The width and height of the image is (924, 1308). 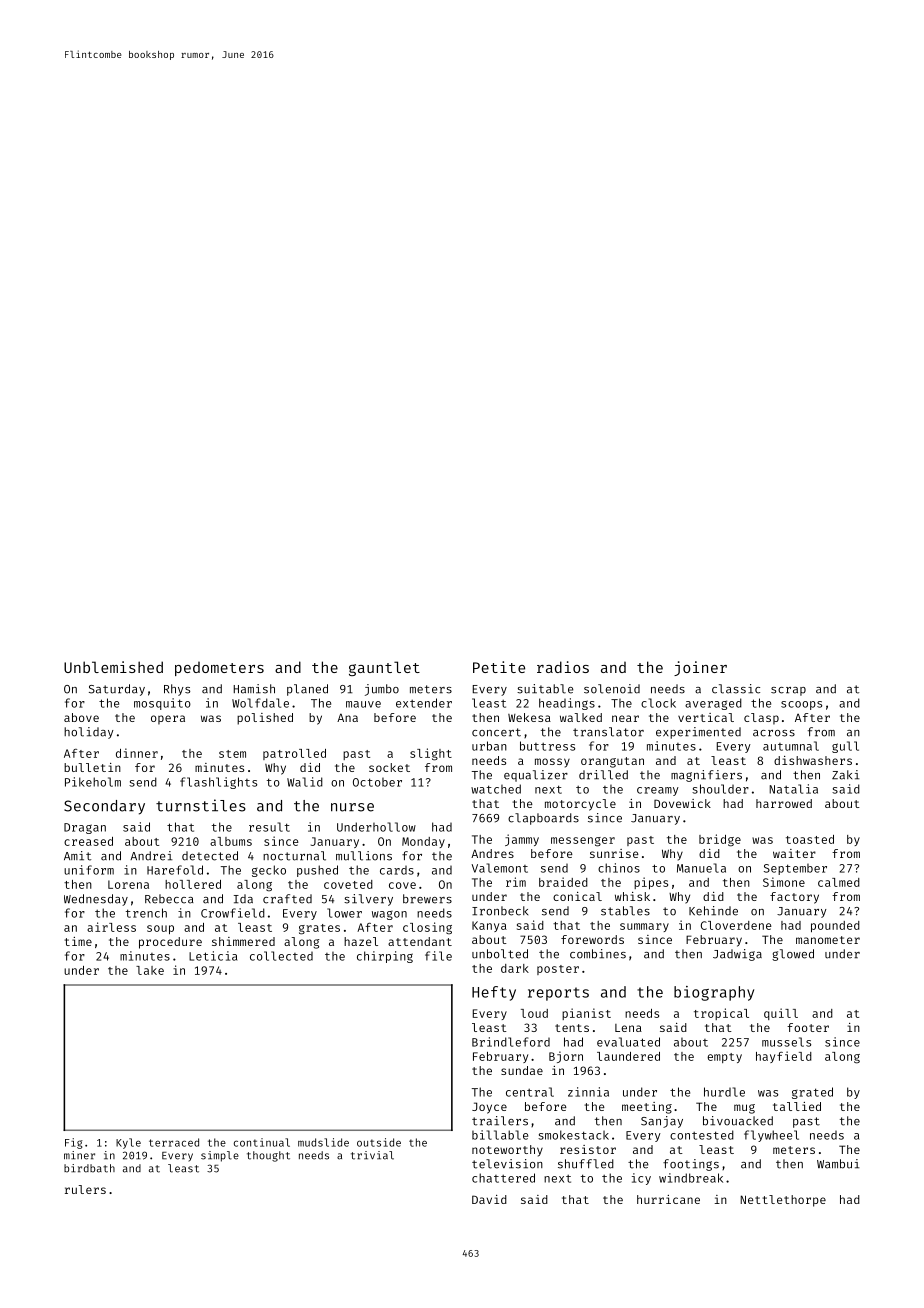 I want to click on chirping, so click(x=385, y=957).
